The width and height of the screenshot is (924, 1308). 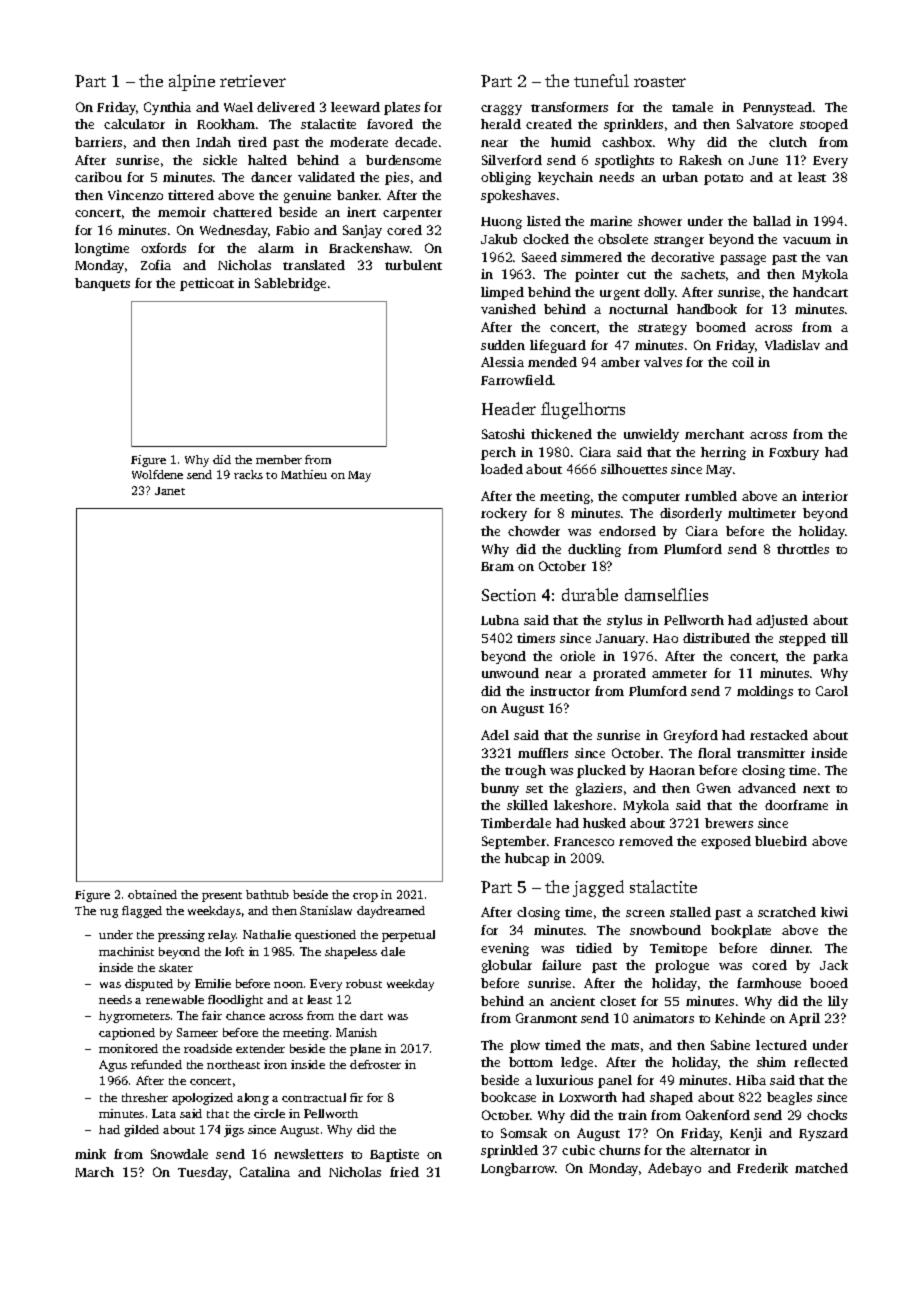 I want to click on Cynthia, so click(x=167, y=108).
